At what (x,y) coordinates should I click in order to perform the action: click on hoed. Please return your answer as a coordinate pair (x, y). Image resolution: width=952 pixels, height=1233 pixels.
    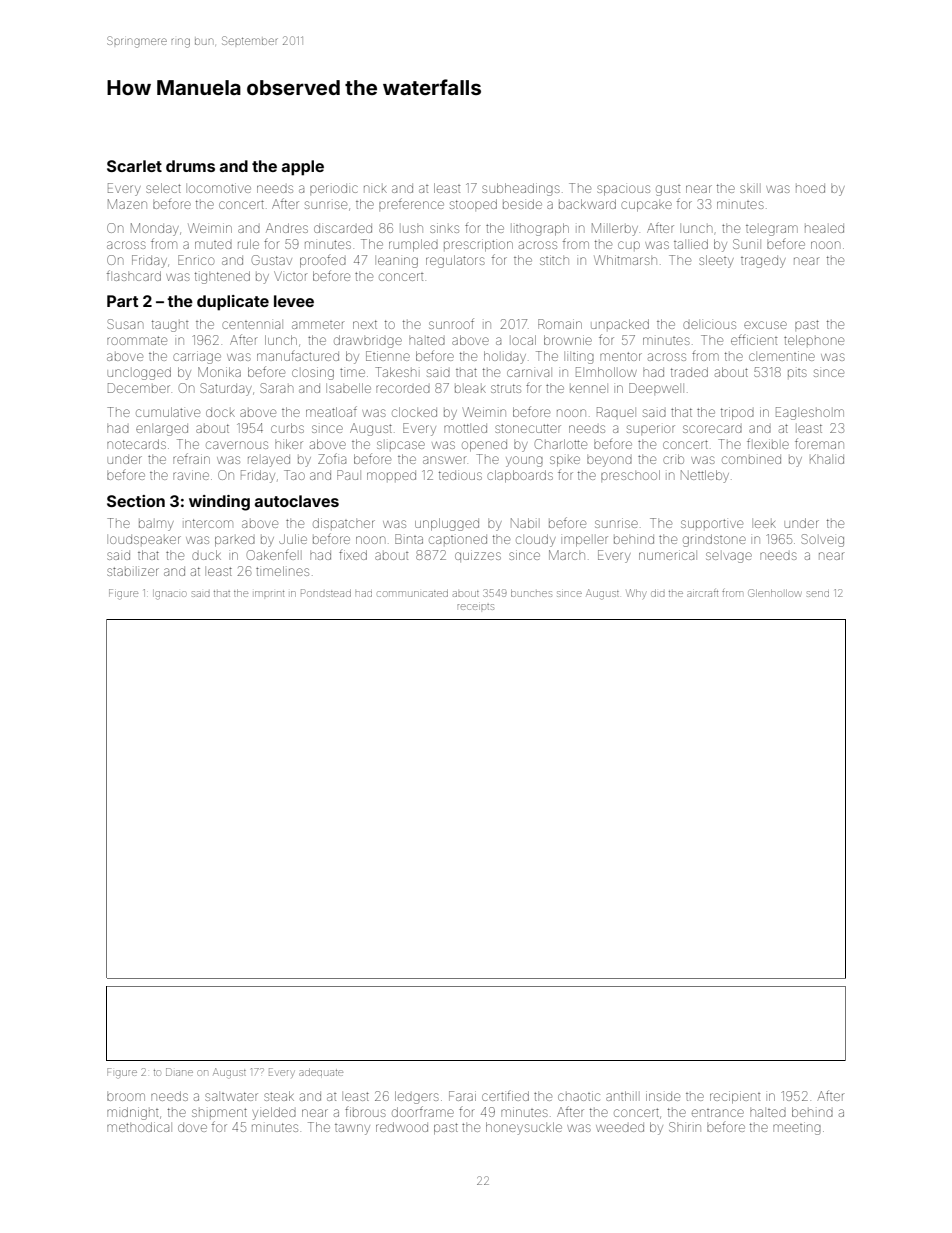
    Looking at the image, I should click on (810, 188).
